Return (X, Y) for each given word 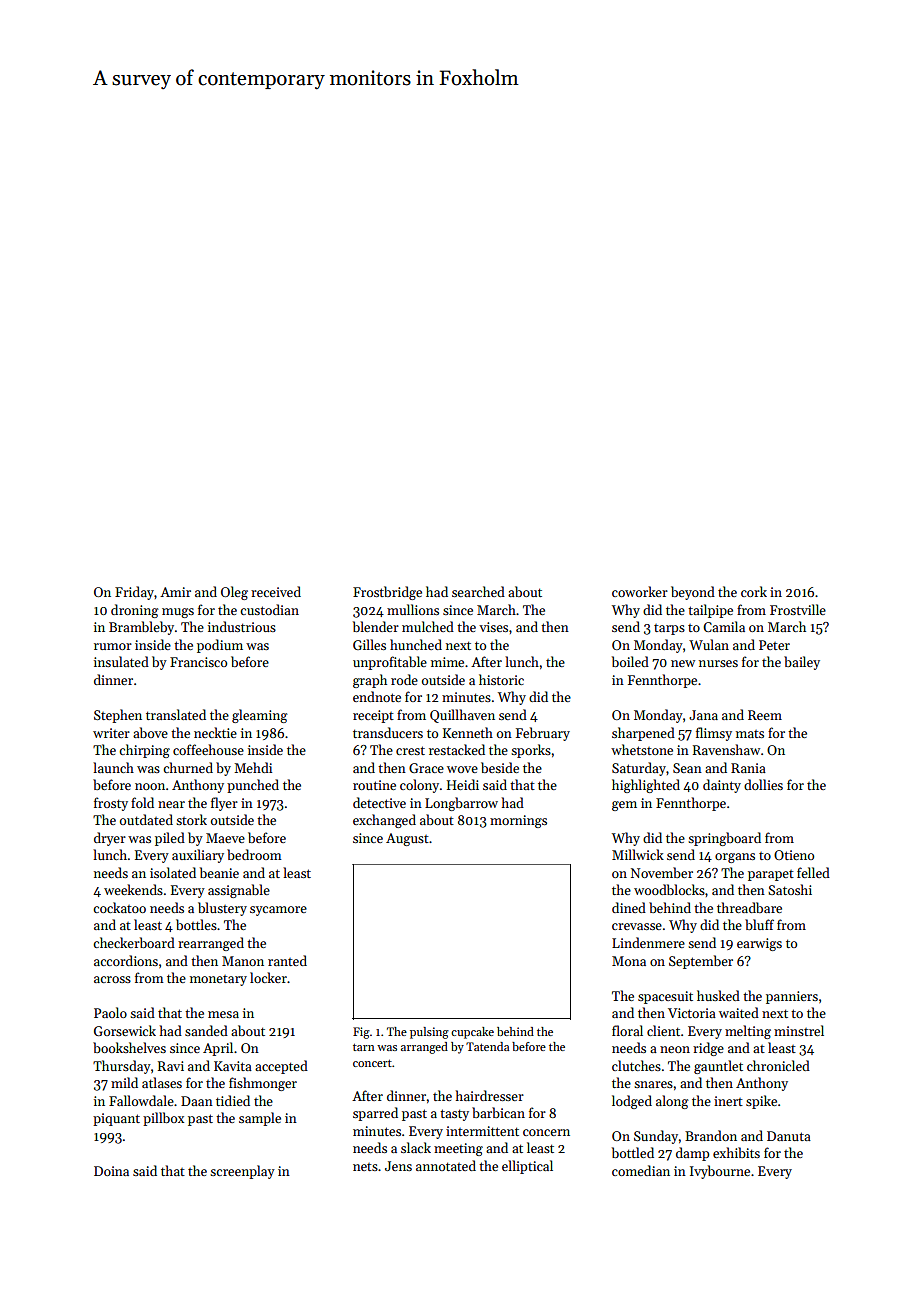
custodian (269, 609)
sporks (531, 751)
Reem (765, 715)
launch (113, 767)
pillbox (163, 1119)
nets (365, 1167)
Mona (629, 961)
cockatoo (119, 907)
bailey (802, 663)
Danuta (789, 1136)
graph (370, 681)
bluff (759, 924)
